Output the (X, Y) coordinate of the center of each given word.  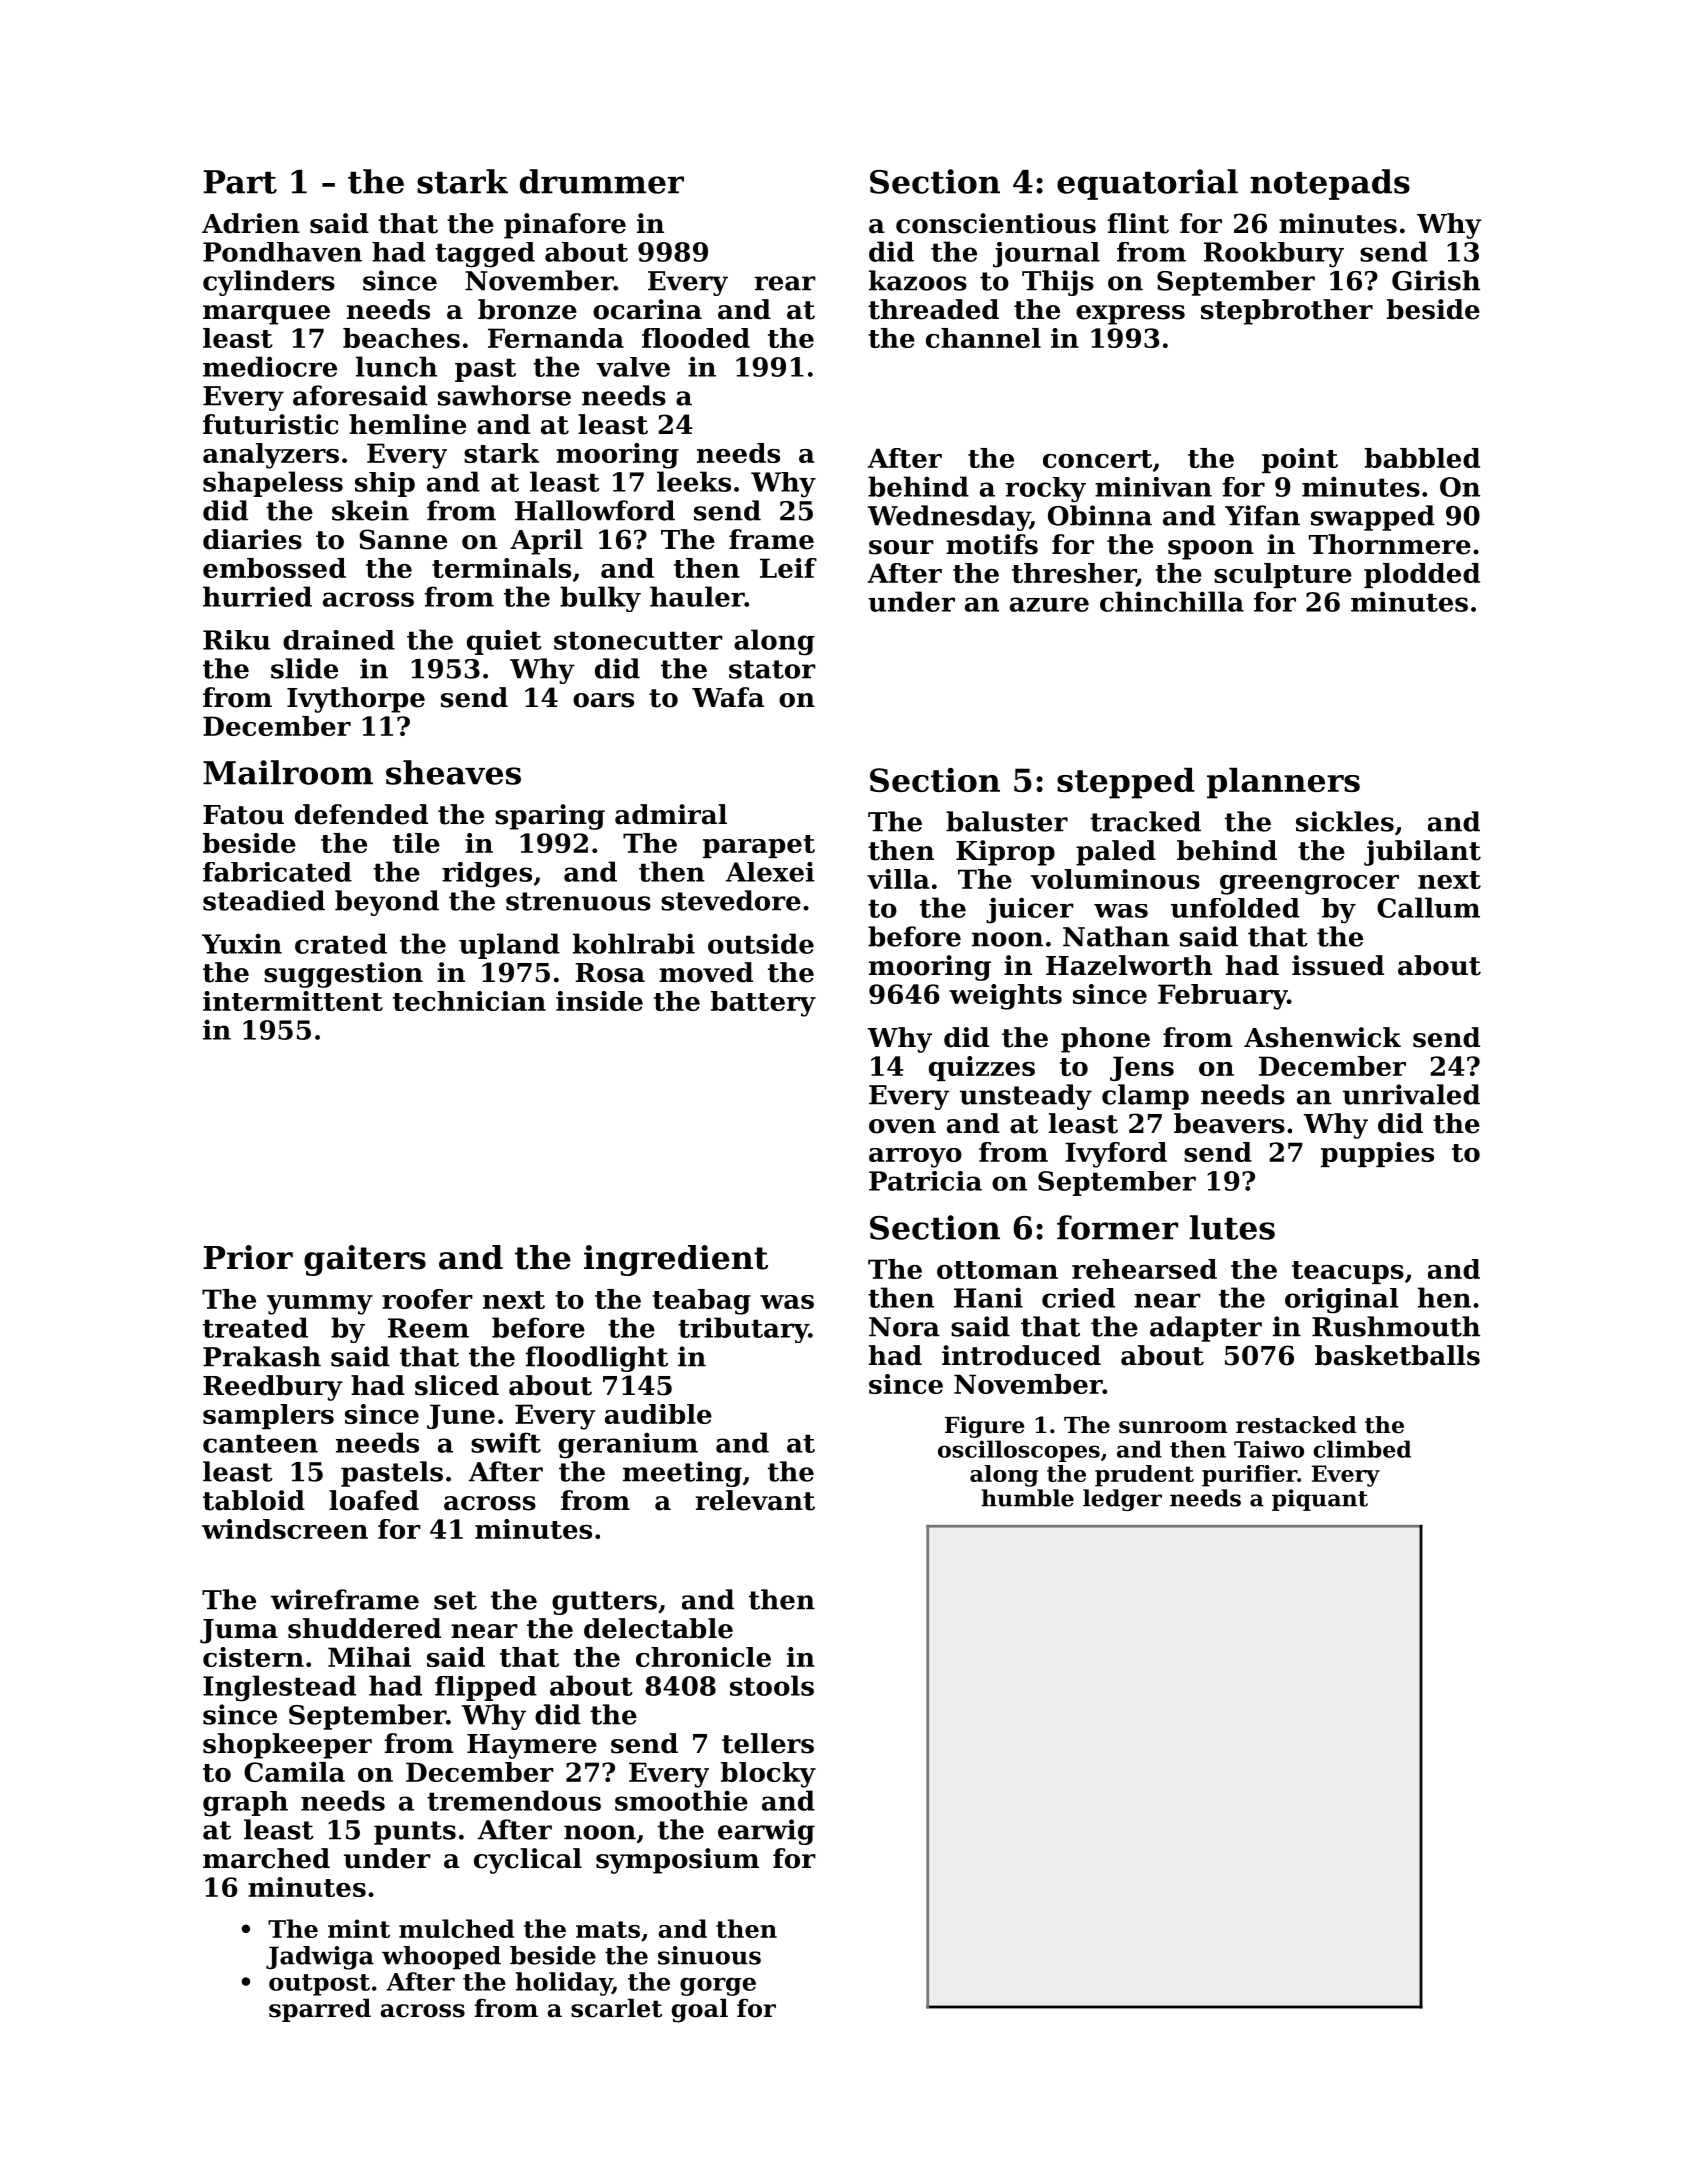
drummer (602, 181)
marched (266, 1858)
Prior (248, 1257)
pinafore (565, 226)
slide (304, 668)
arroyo (915, 1158)
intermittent (293, 1001)
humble (1028, 1498)
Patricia (925, 1181)
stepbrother (1287, 312)
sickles (1345, 821)
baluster (1007, 821)
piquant (1320, 1500)
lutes (1232, 1227)
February (1222, 997)
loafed (374, 1500)
